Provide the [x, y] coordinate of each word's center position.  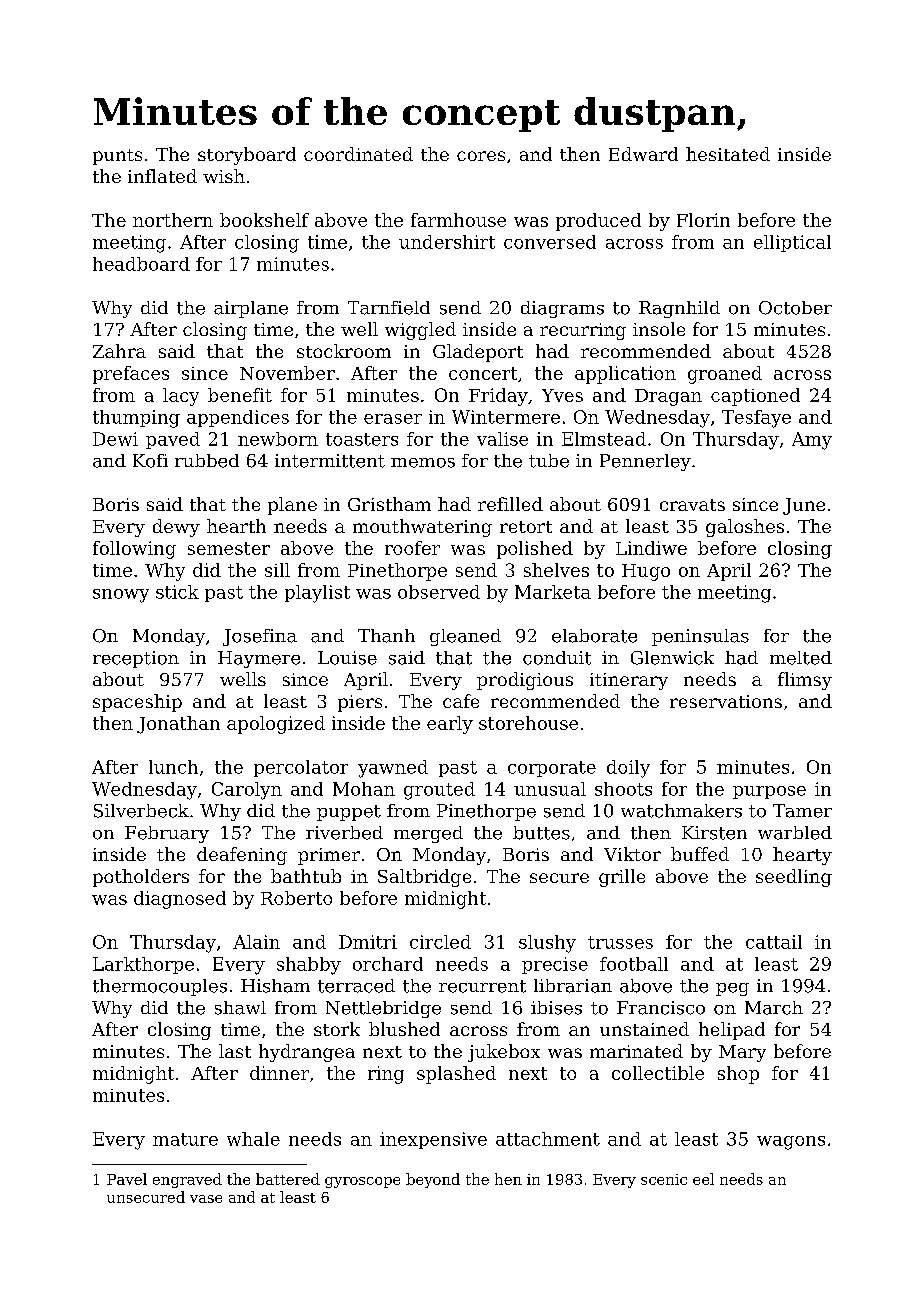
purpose [769, 792]
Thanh [386, 636]
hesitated [728, 154]
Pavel [127, 1179]
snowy [121, 596]
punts [117, 157]
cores [481, 156]
